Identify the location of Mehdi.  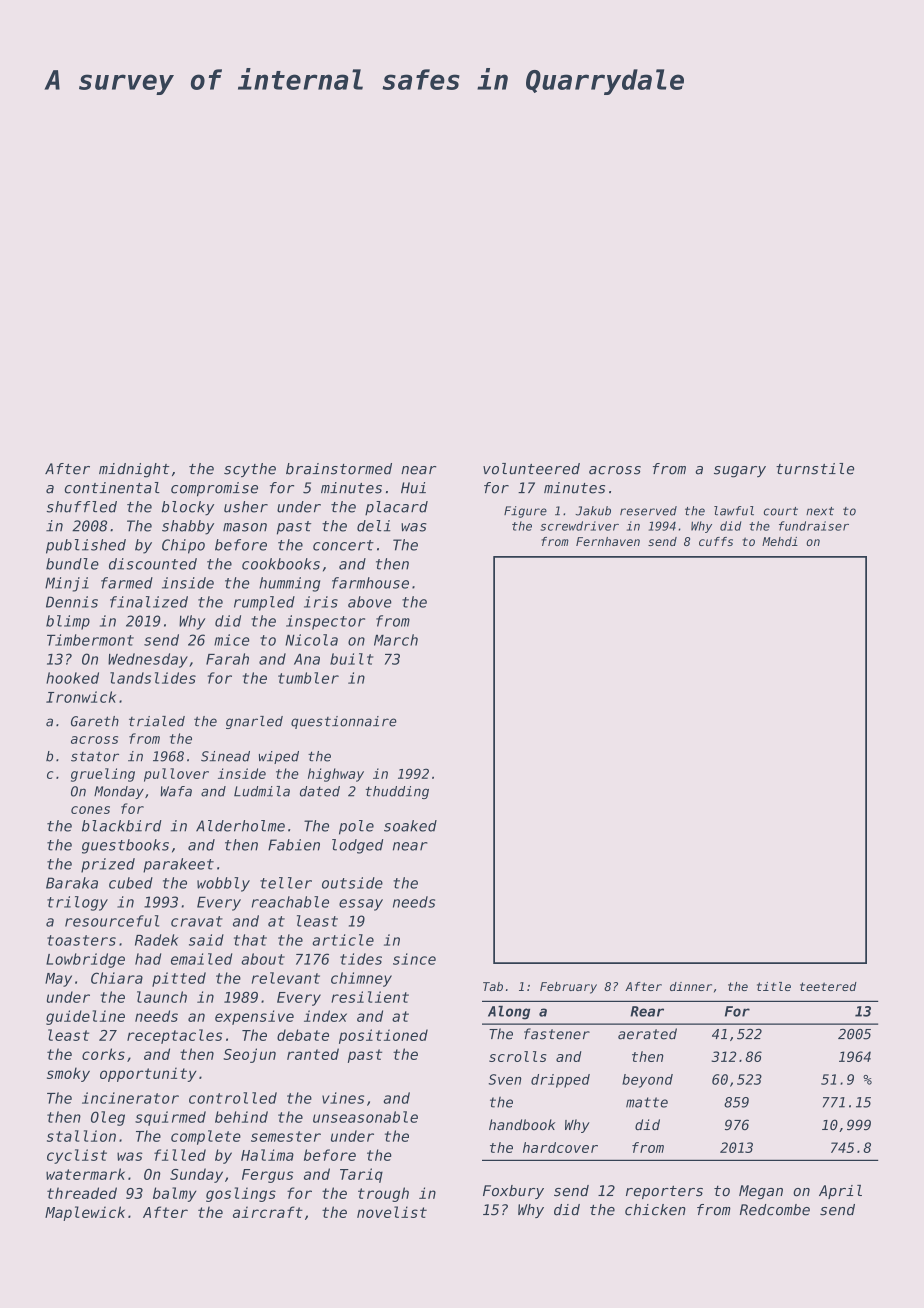
(780, 541).
